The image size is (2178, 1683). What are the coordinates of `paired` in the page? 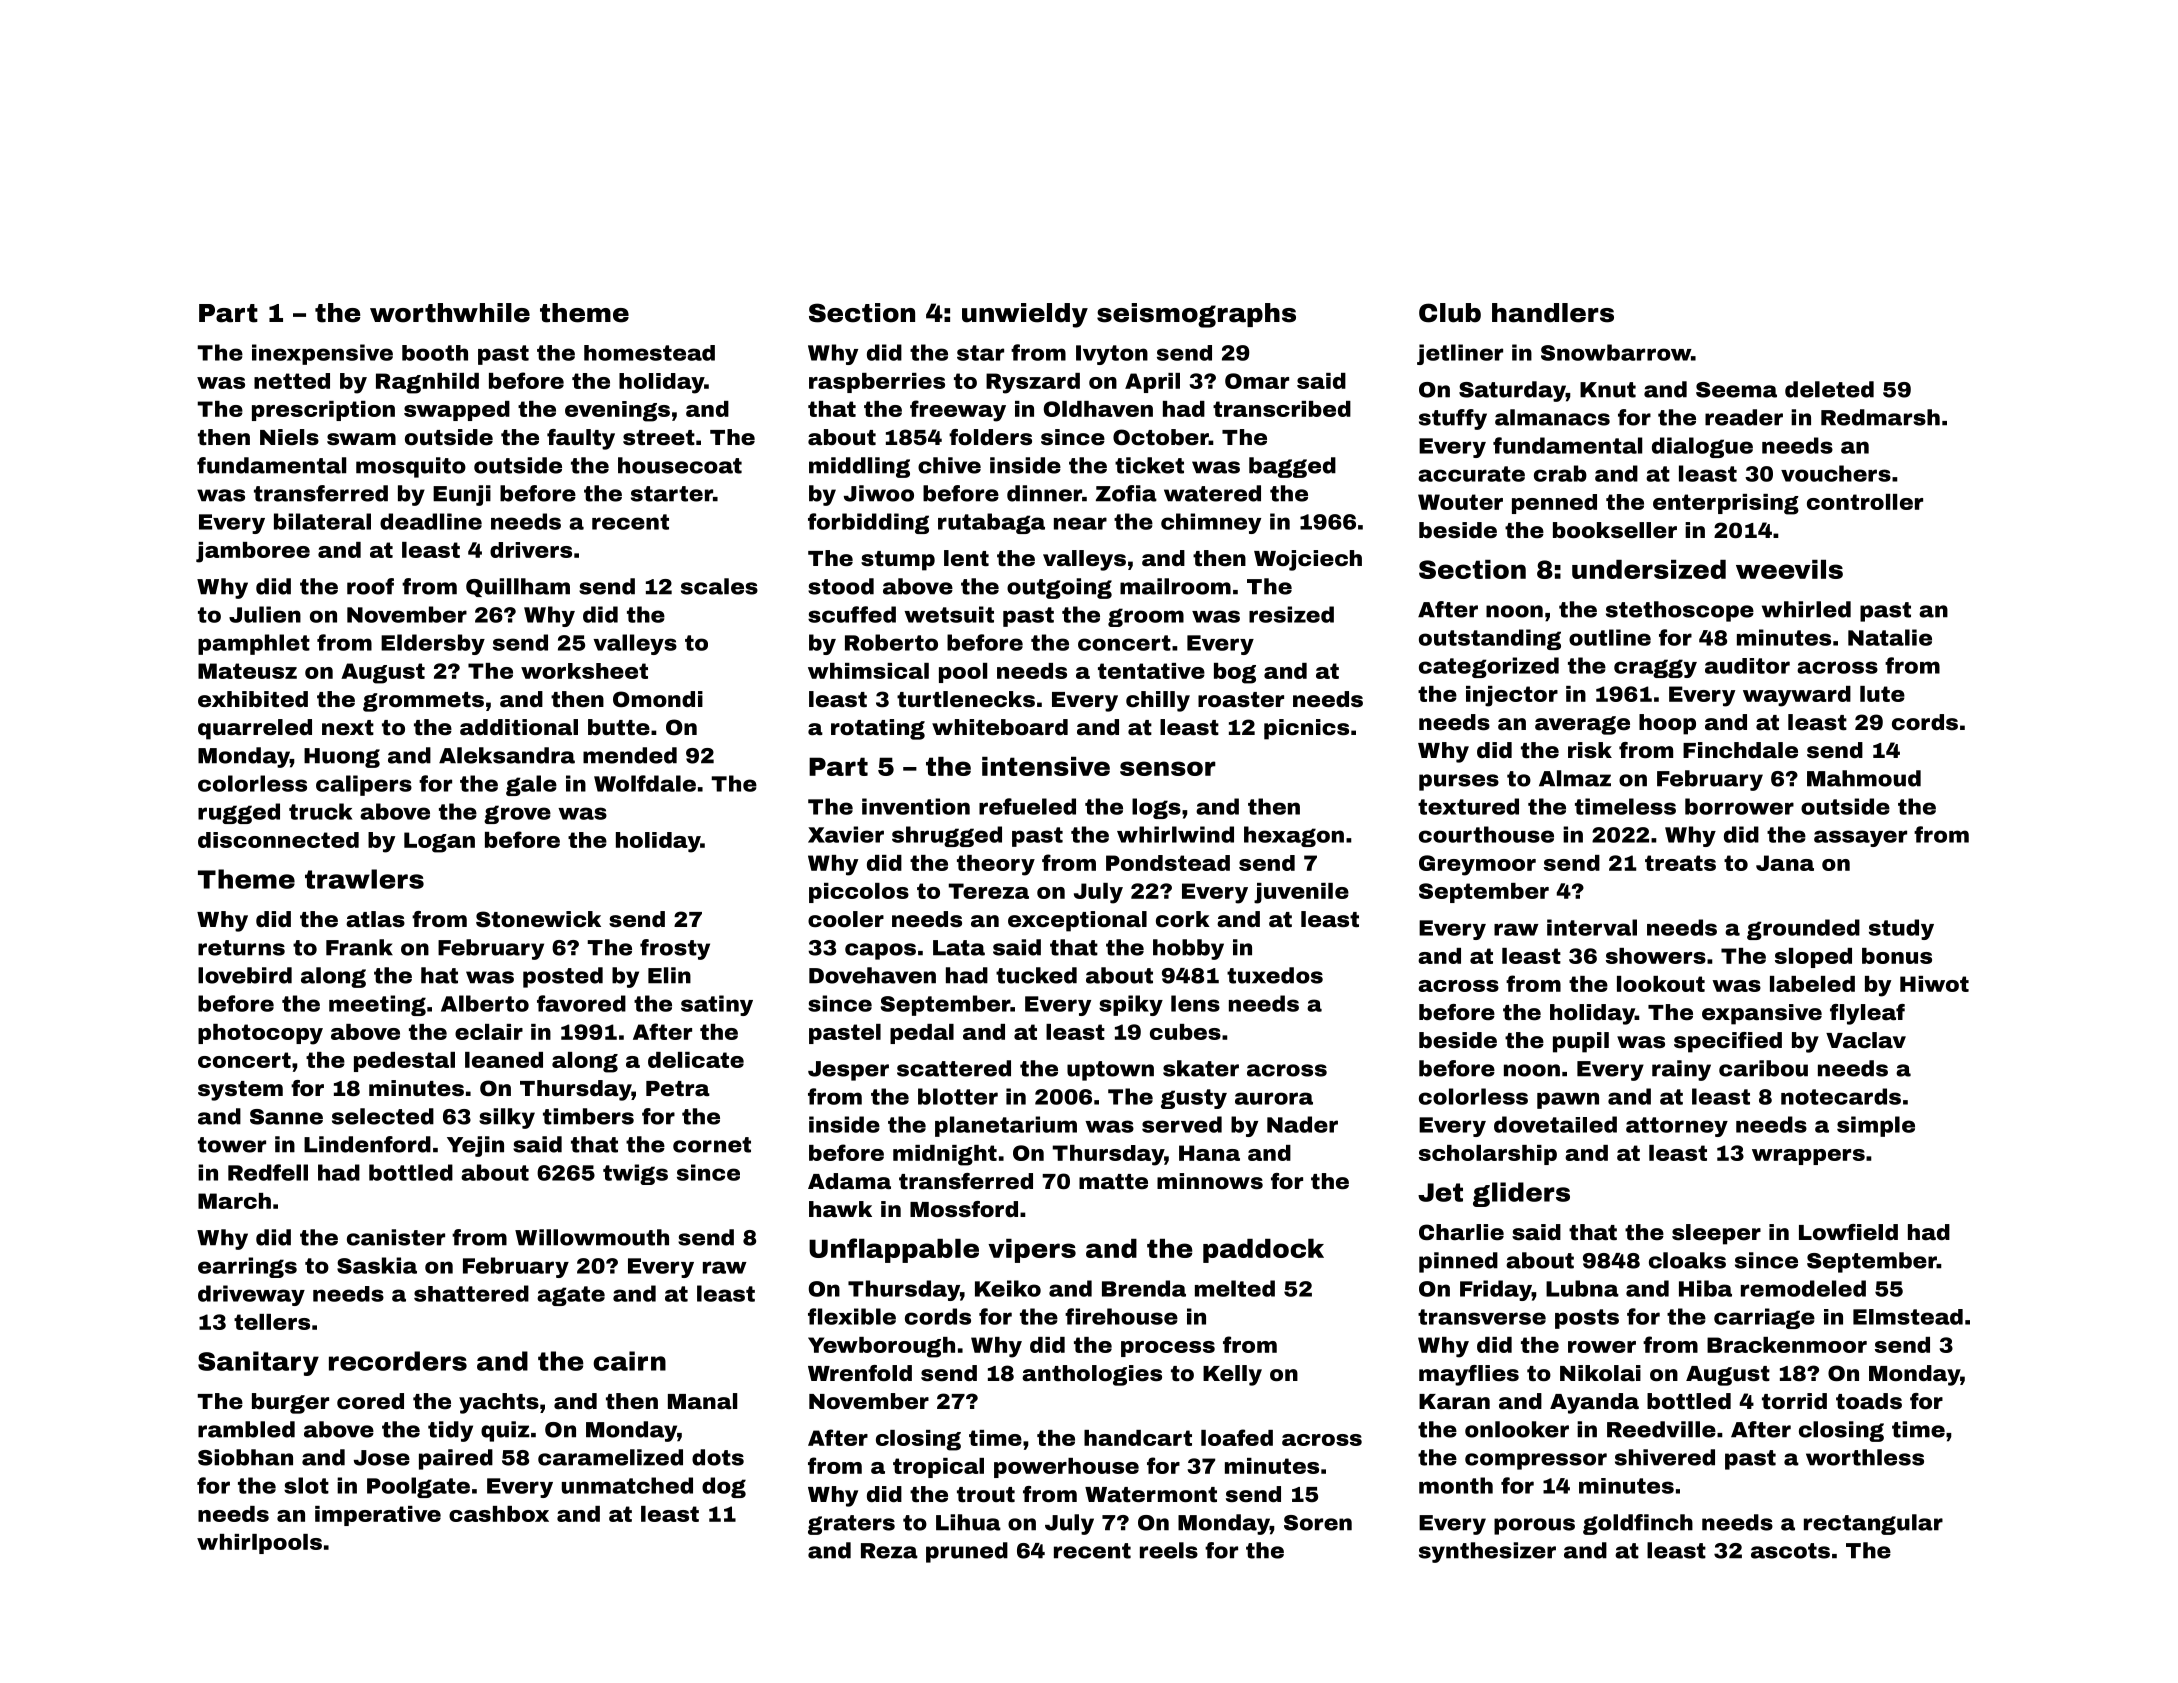 It's located at (456, 1459).
